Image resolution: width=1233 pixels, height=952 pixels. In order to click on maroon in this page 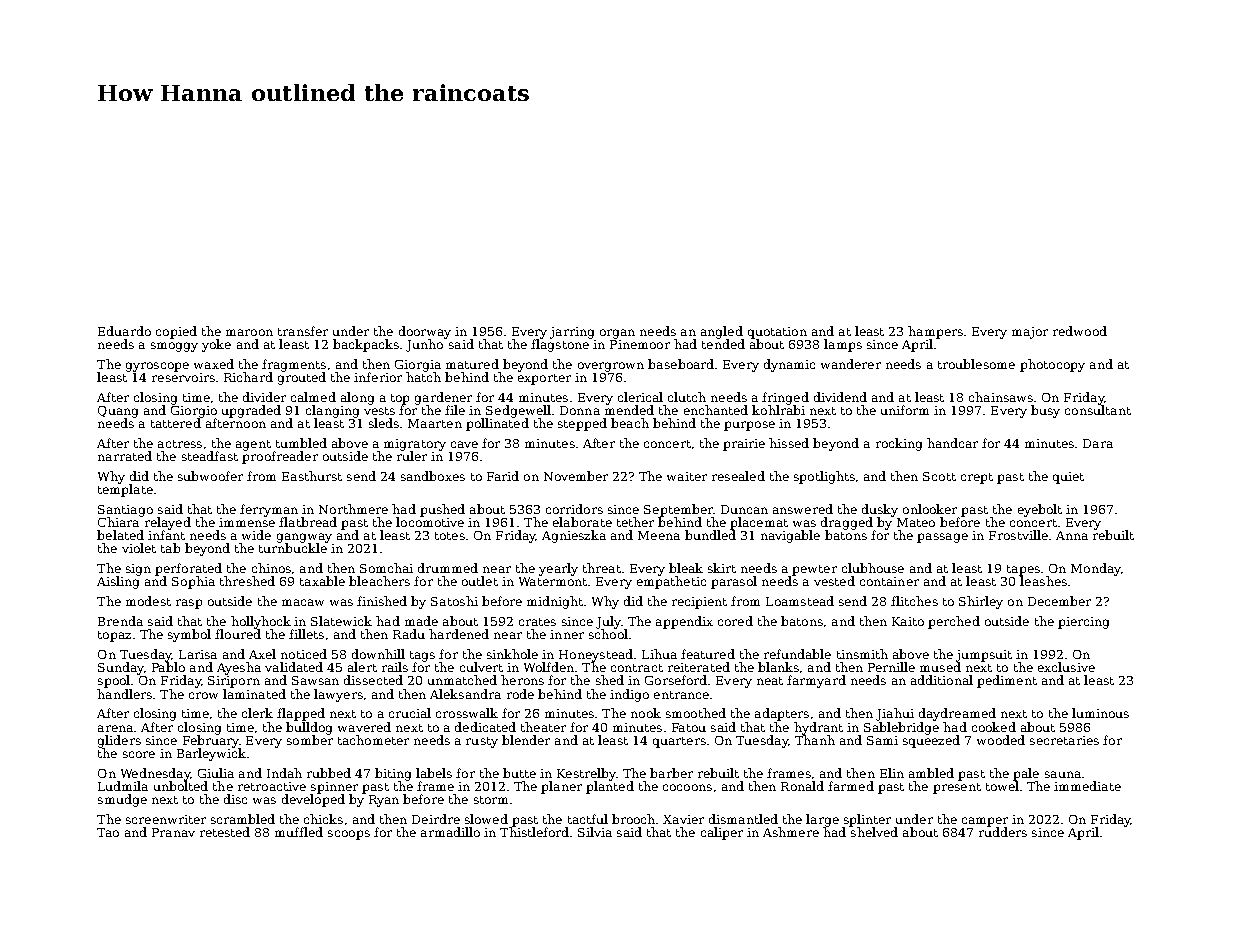, I will do `click(249, 332)`.
